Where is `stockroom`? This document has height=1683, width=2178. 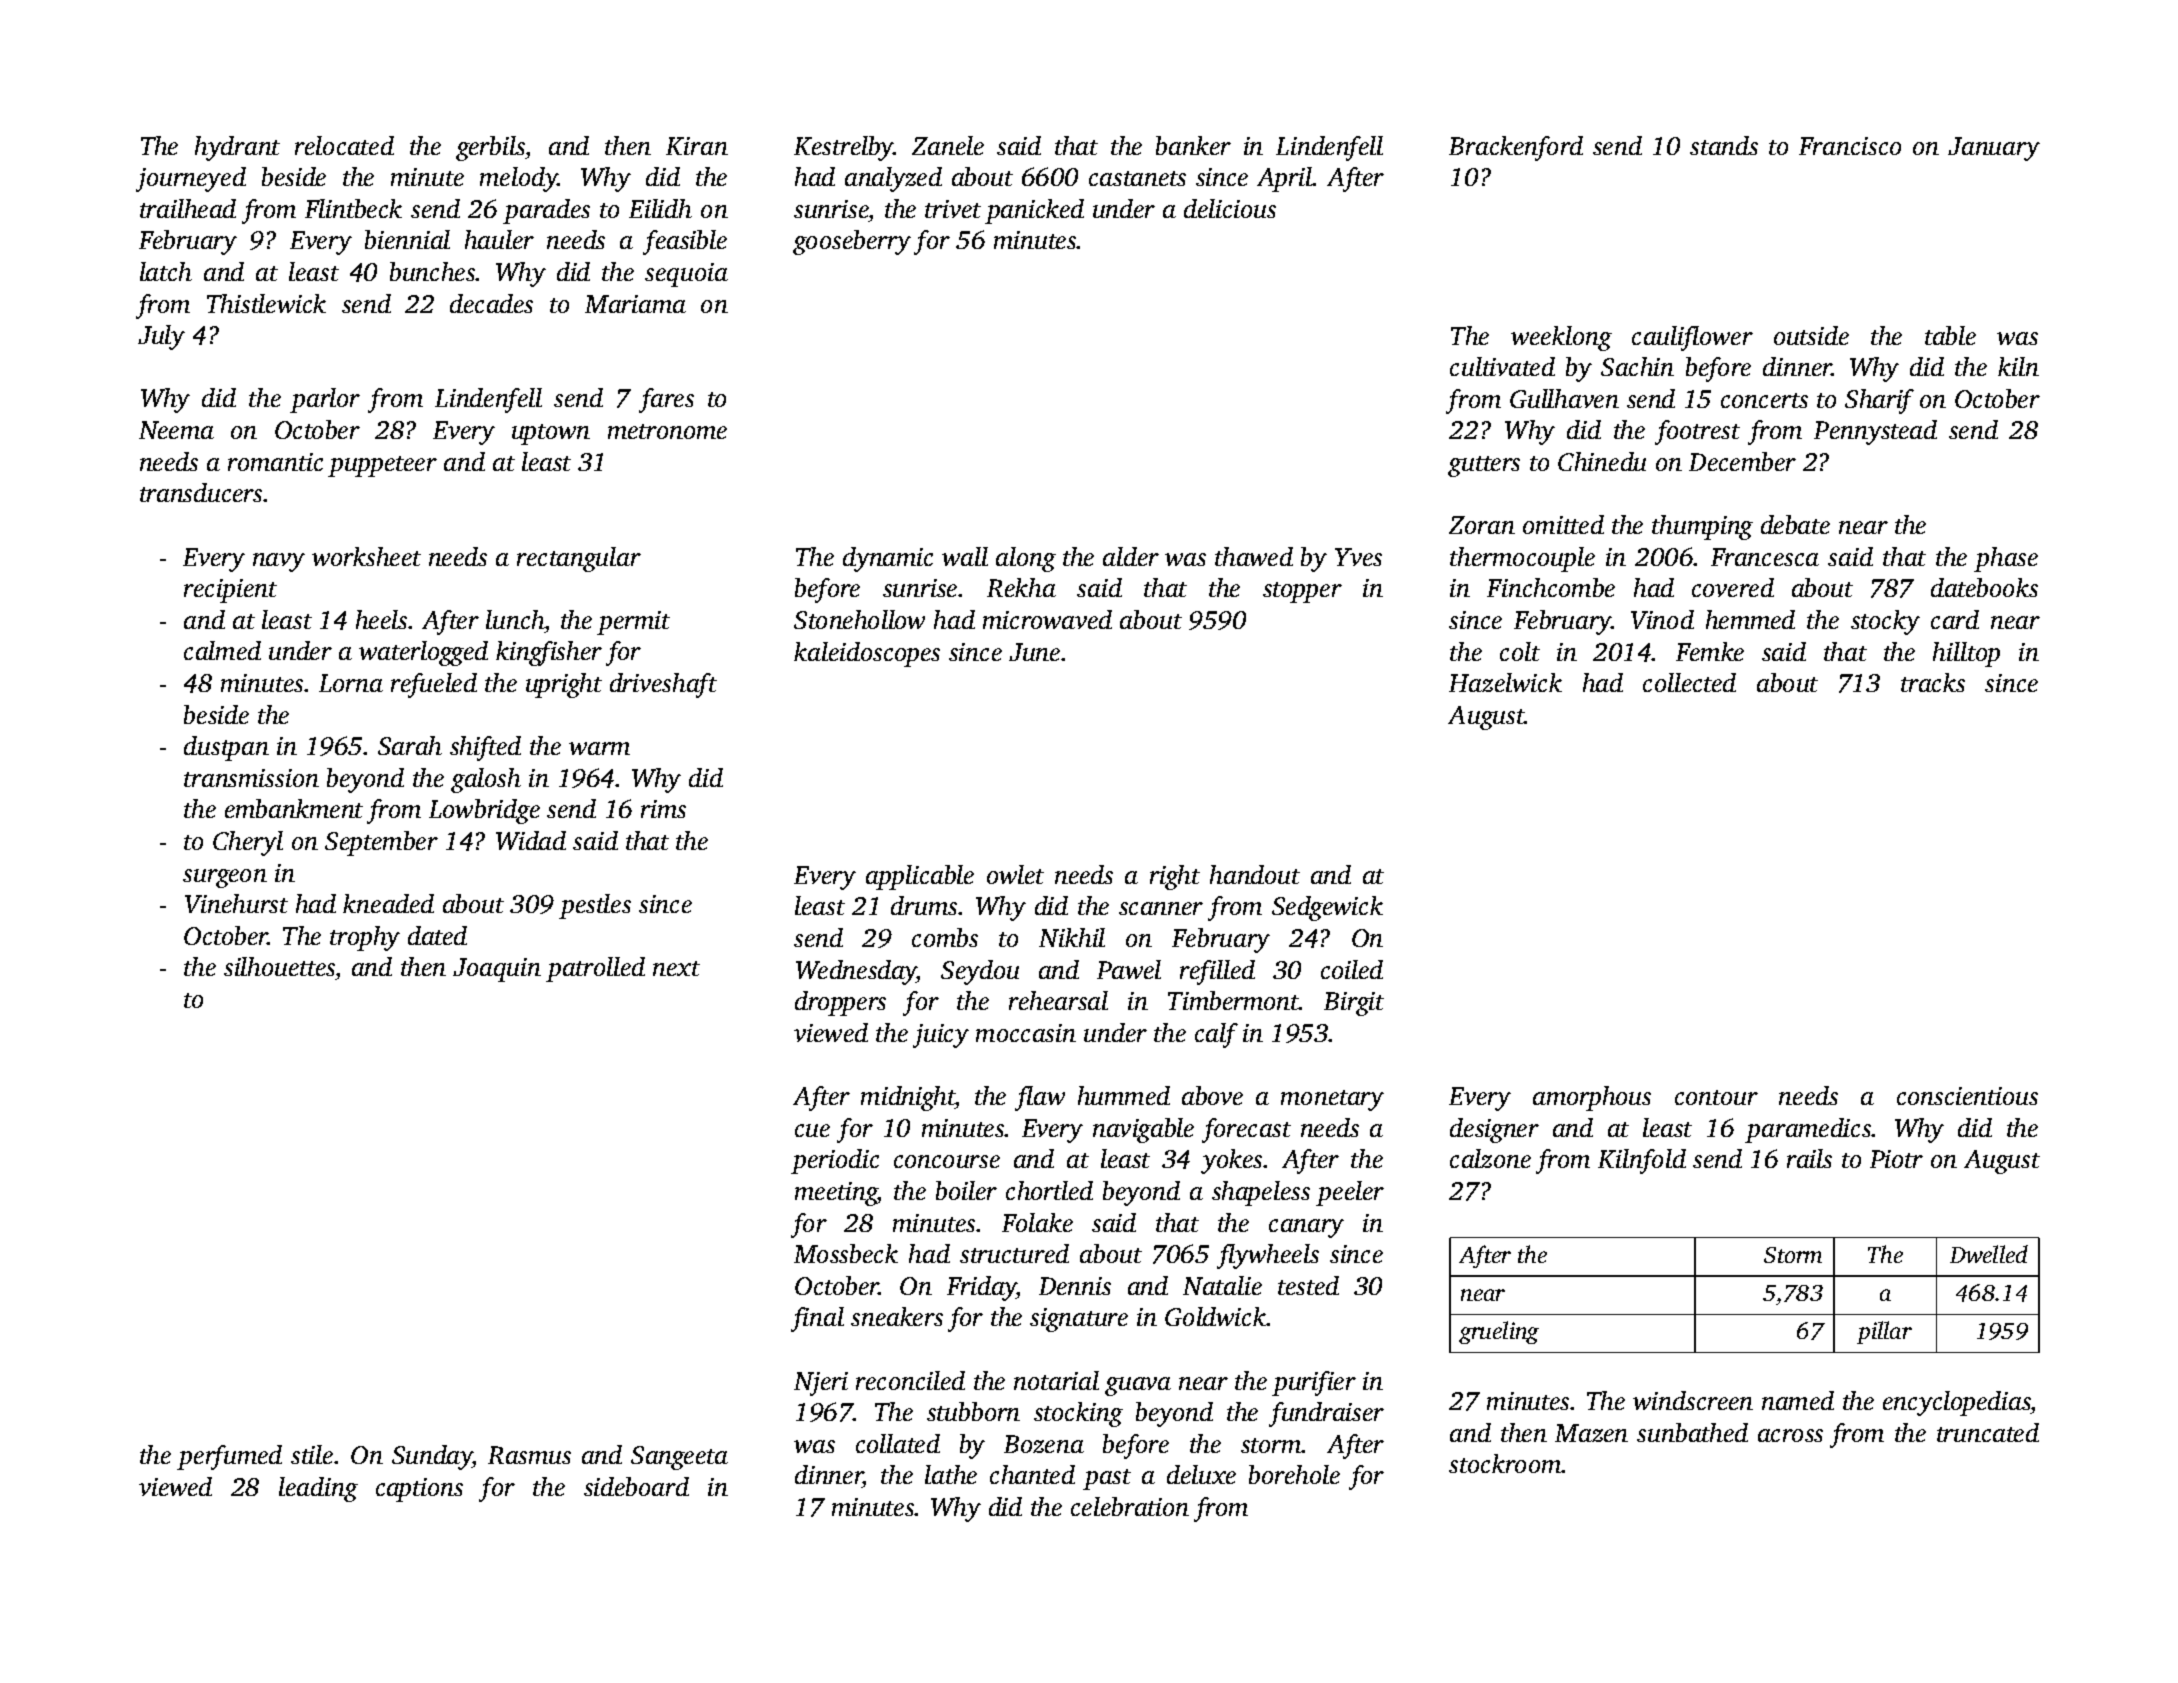
stockroom is located at coordinates (1505, 1463).
